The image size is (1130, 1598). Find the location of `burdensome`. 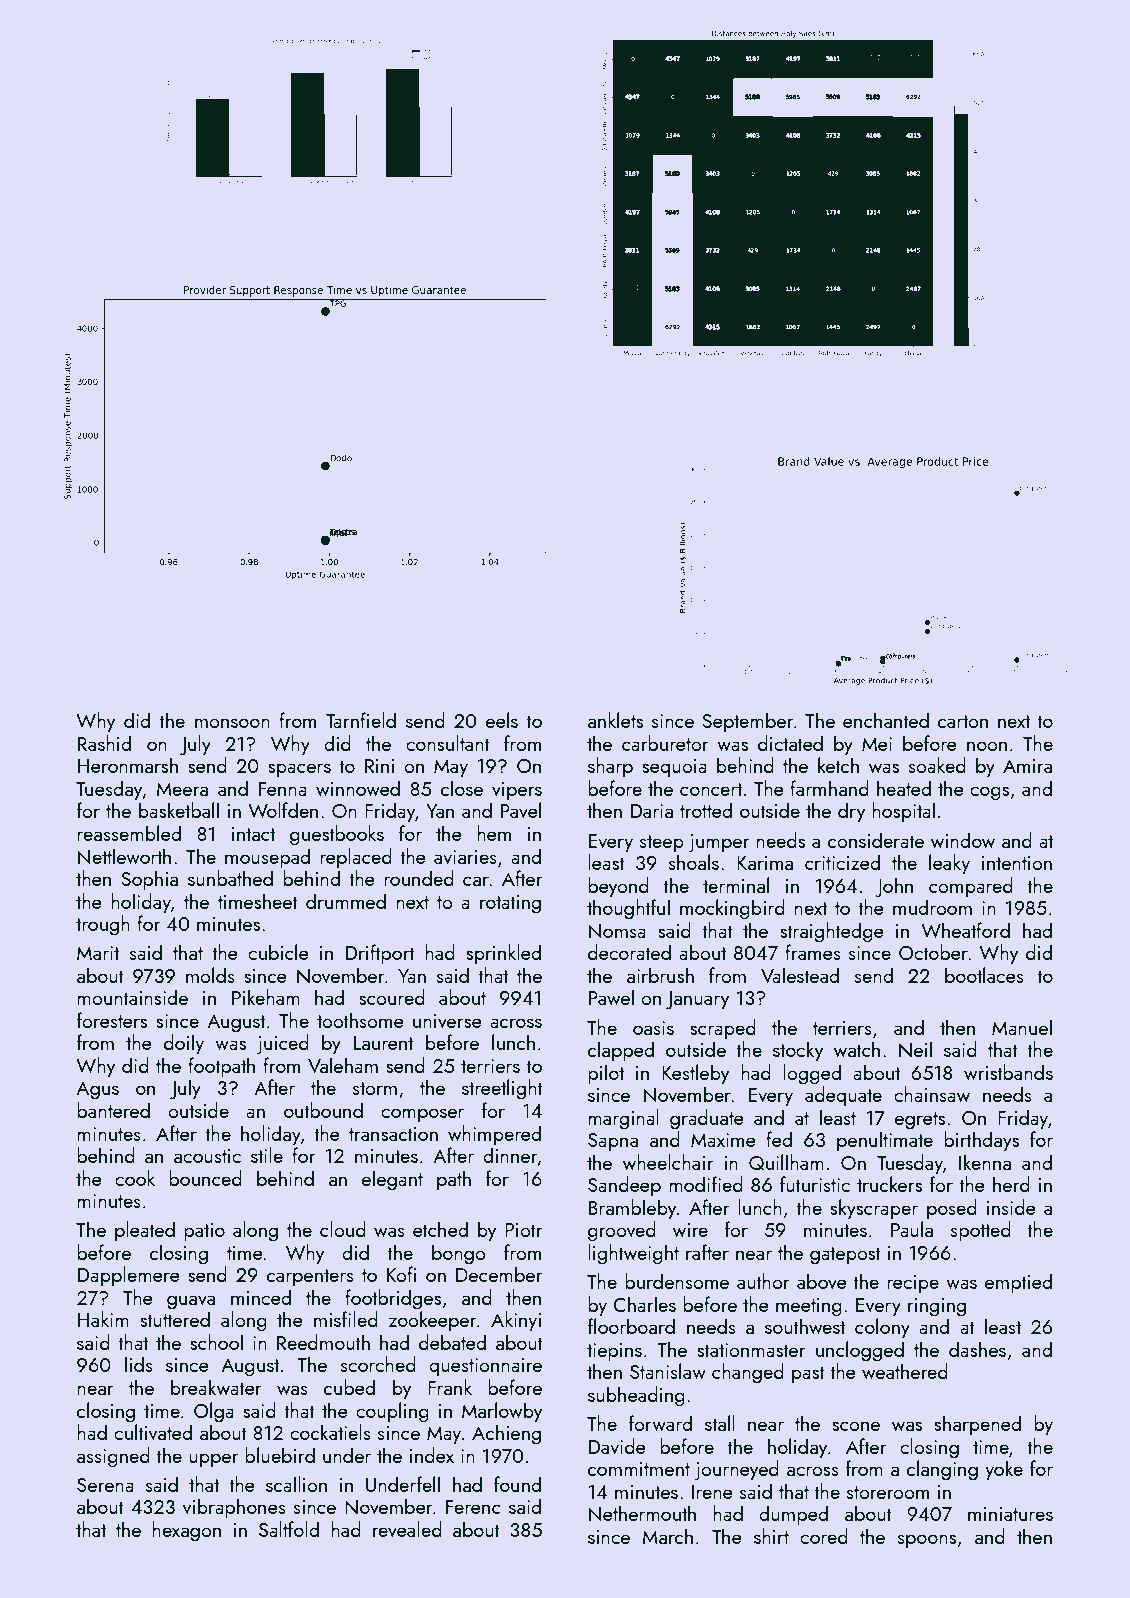

burdensome is located at coordinates (677, 1281).
